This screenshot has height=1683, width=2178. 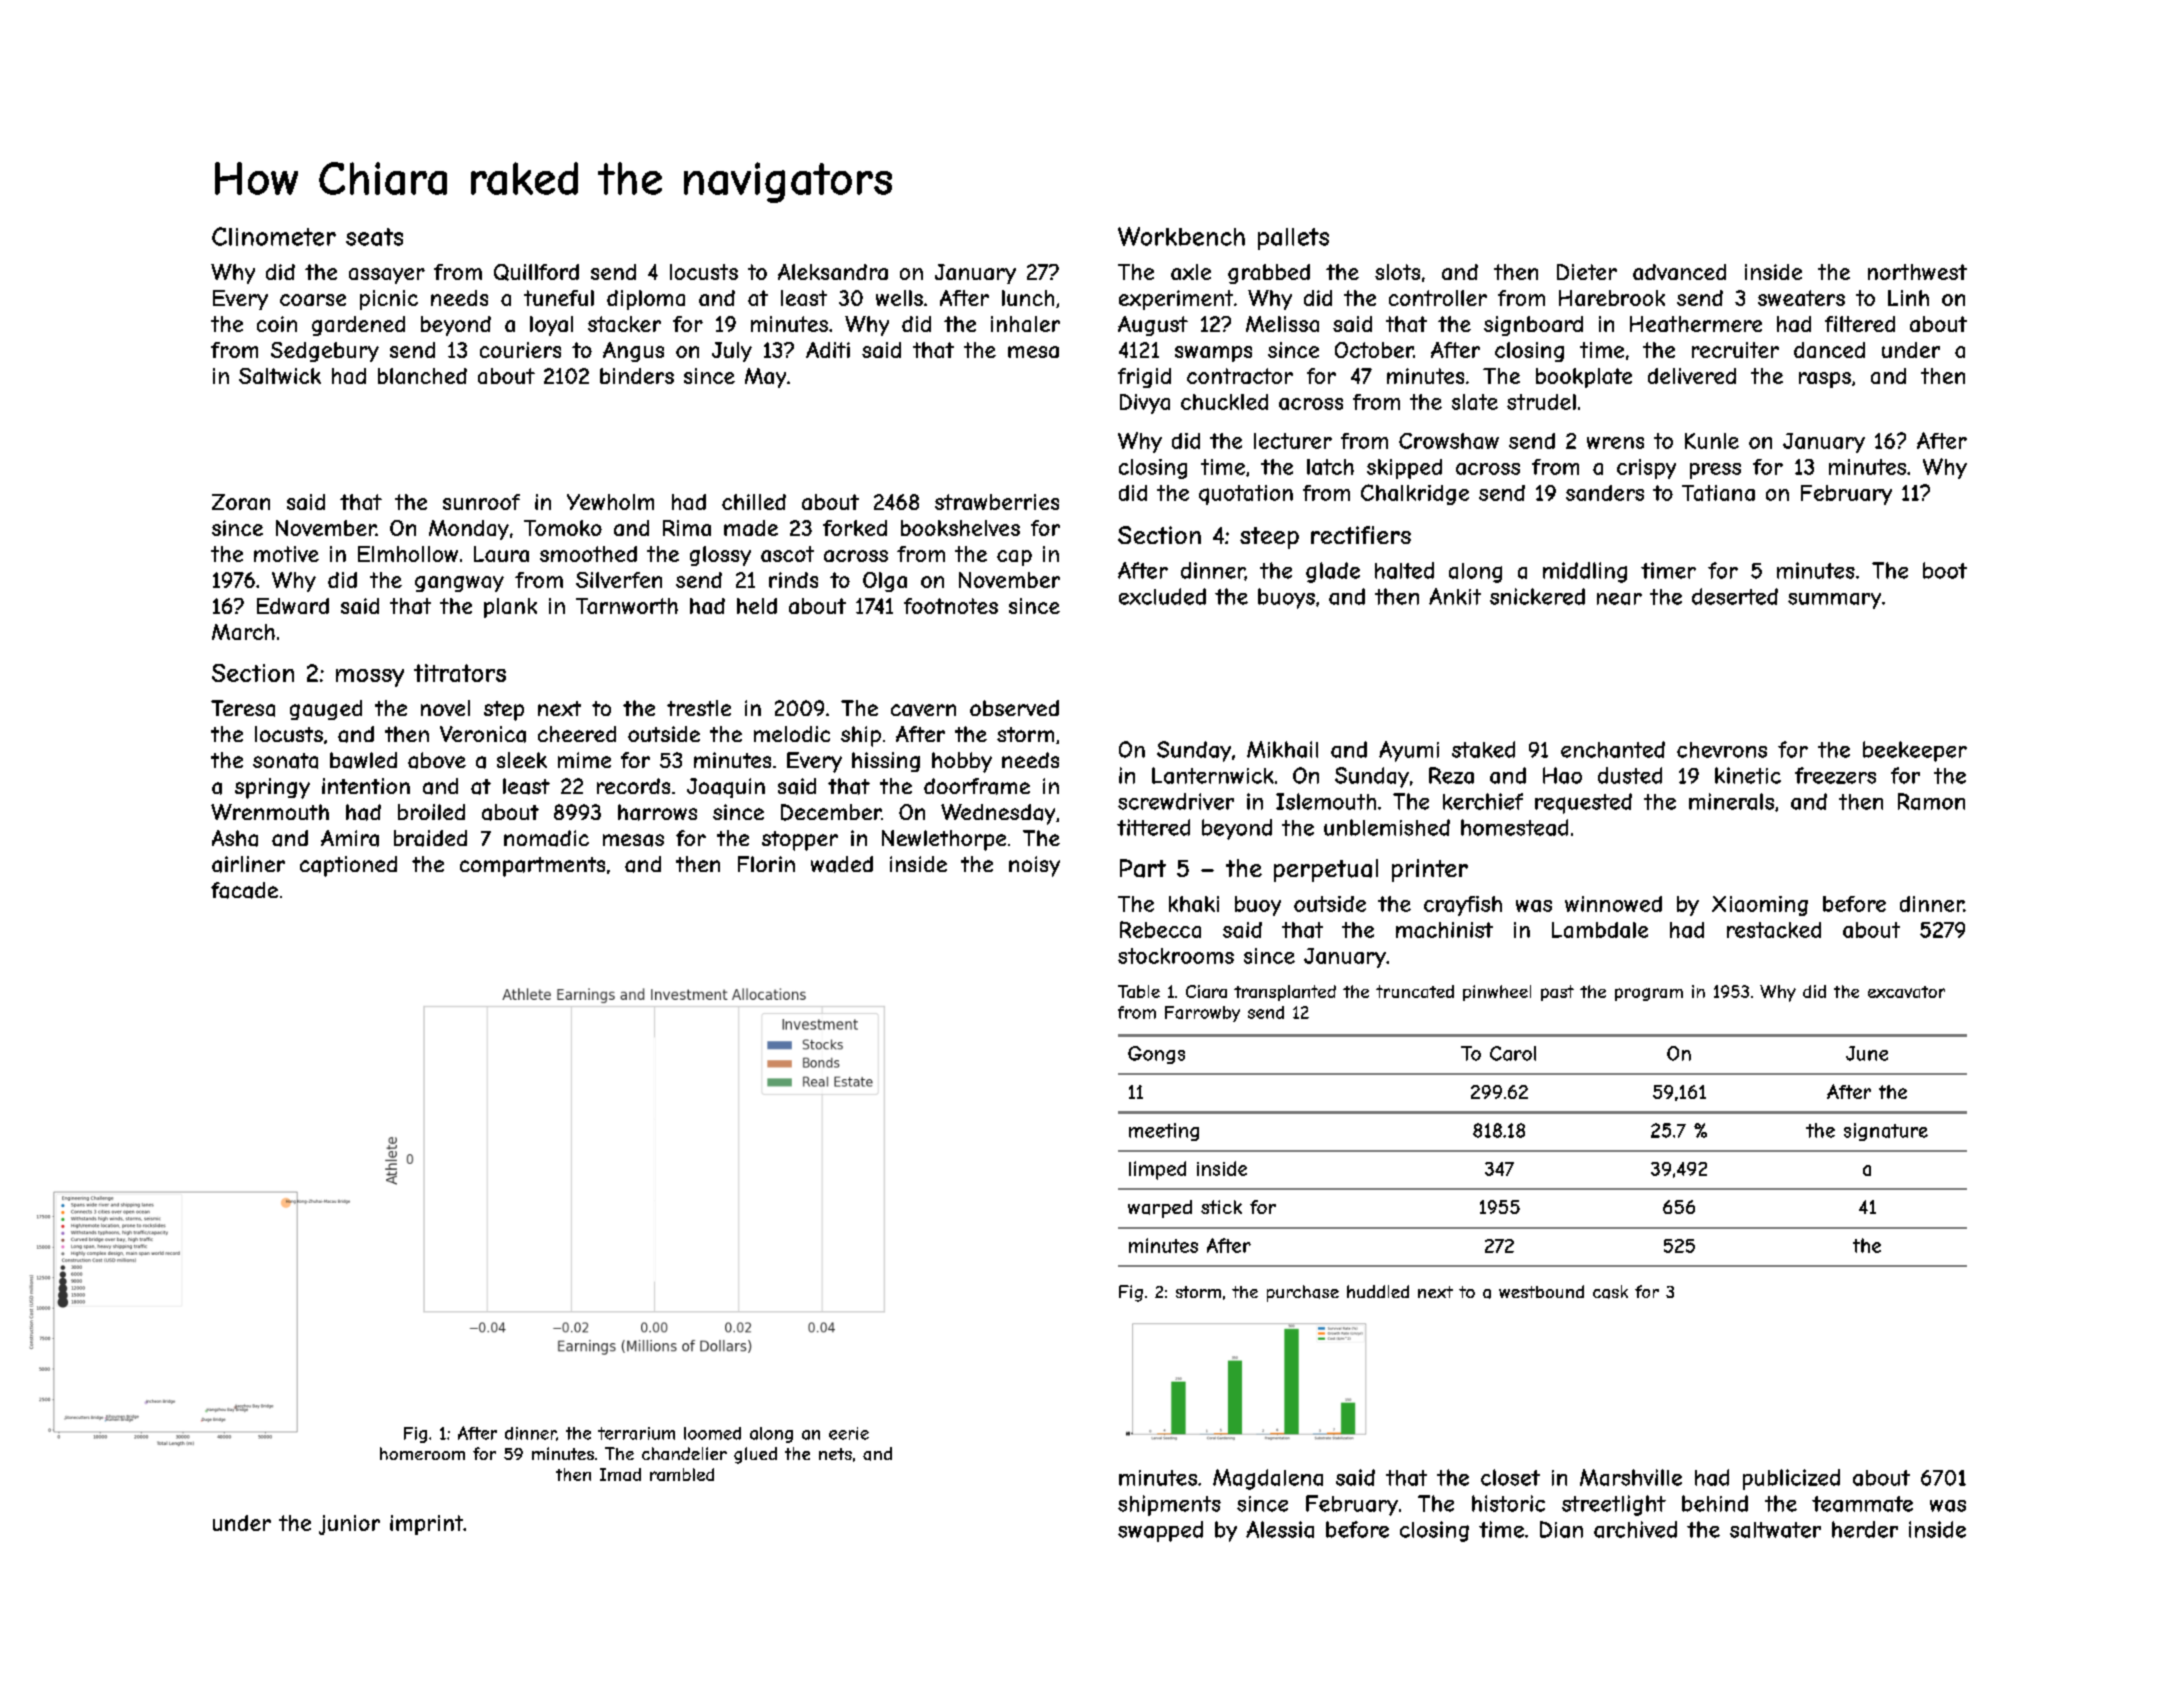 I want to click on smoothed, so click(x=588, y=554).
